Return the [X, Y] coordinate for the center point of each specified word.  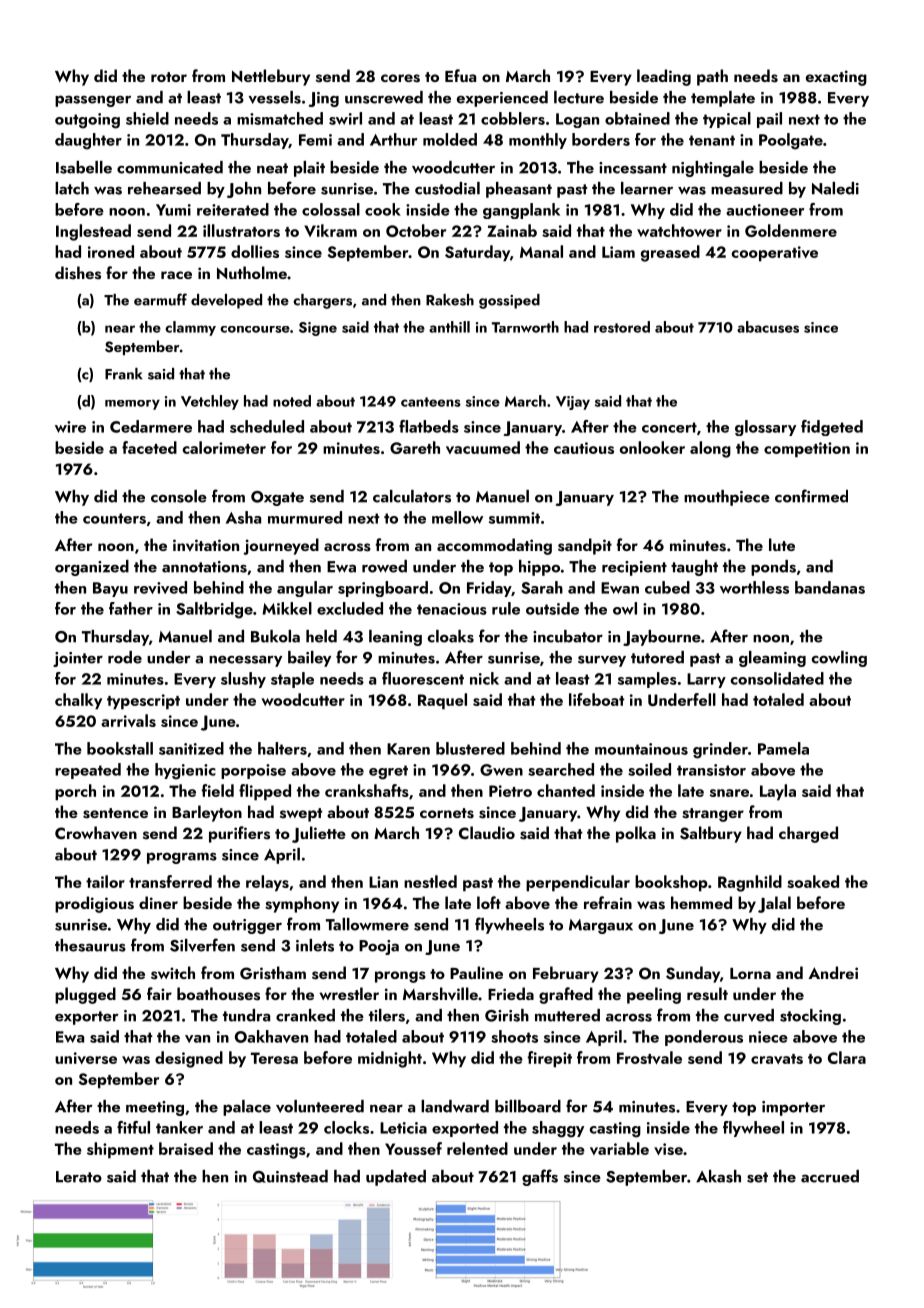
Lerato [79, 1177]
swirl [345, 118]
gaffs [540, 1177]
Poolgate [791, 141]
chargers [322, 301]
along [710, 449]
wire [70, 427]
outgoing [87, 121]
